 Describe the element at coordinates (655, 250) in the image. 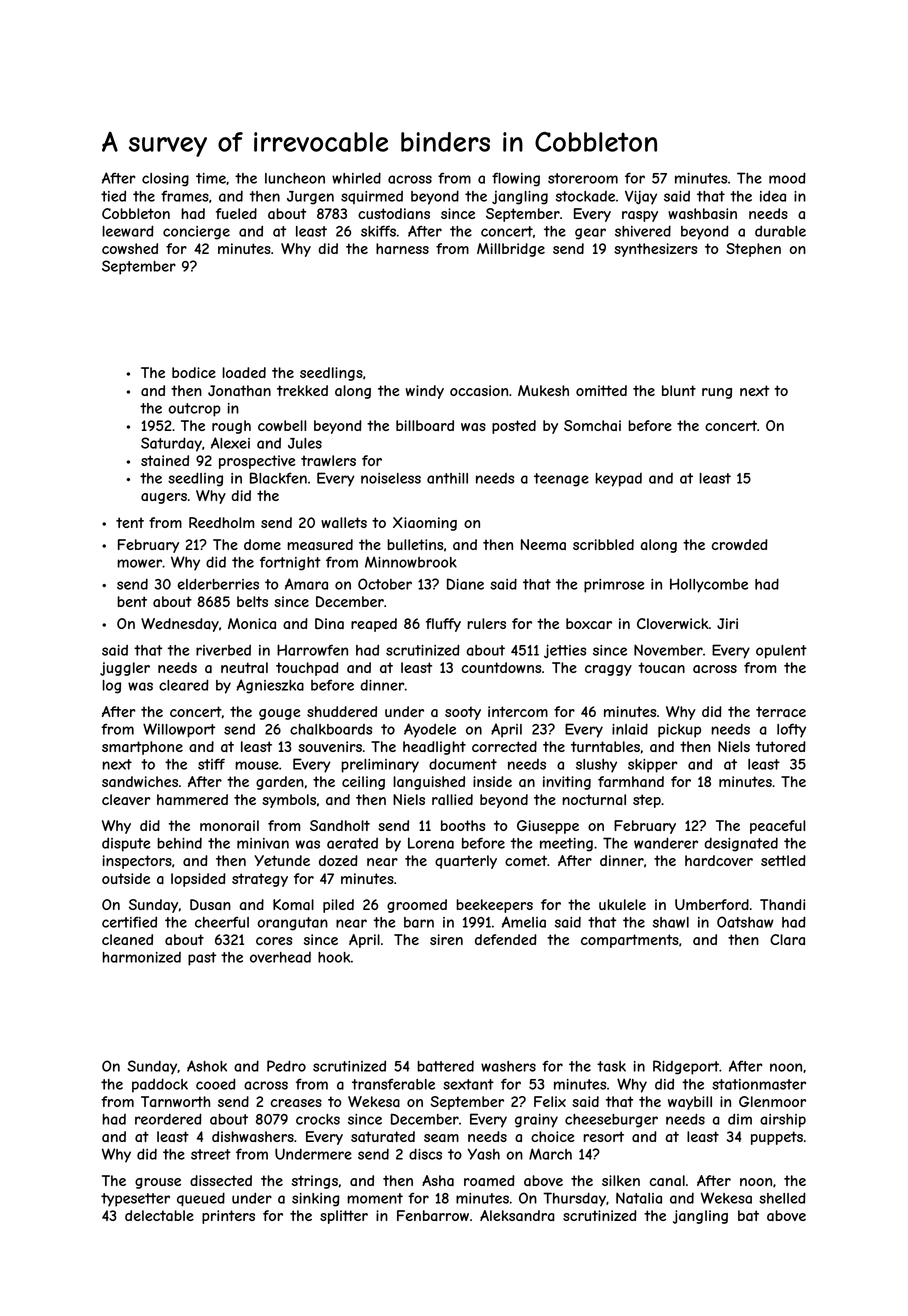

I see `synthesizers` at that location.
